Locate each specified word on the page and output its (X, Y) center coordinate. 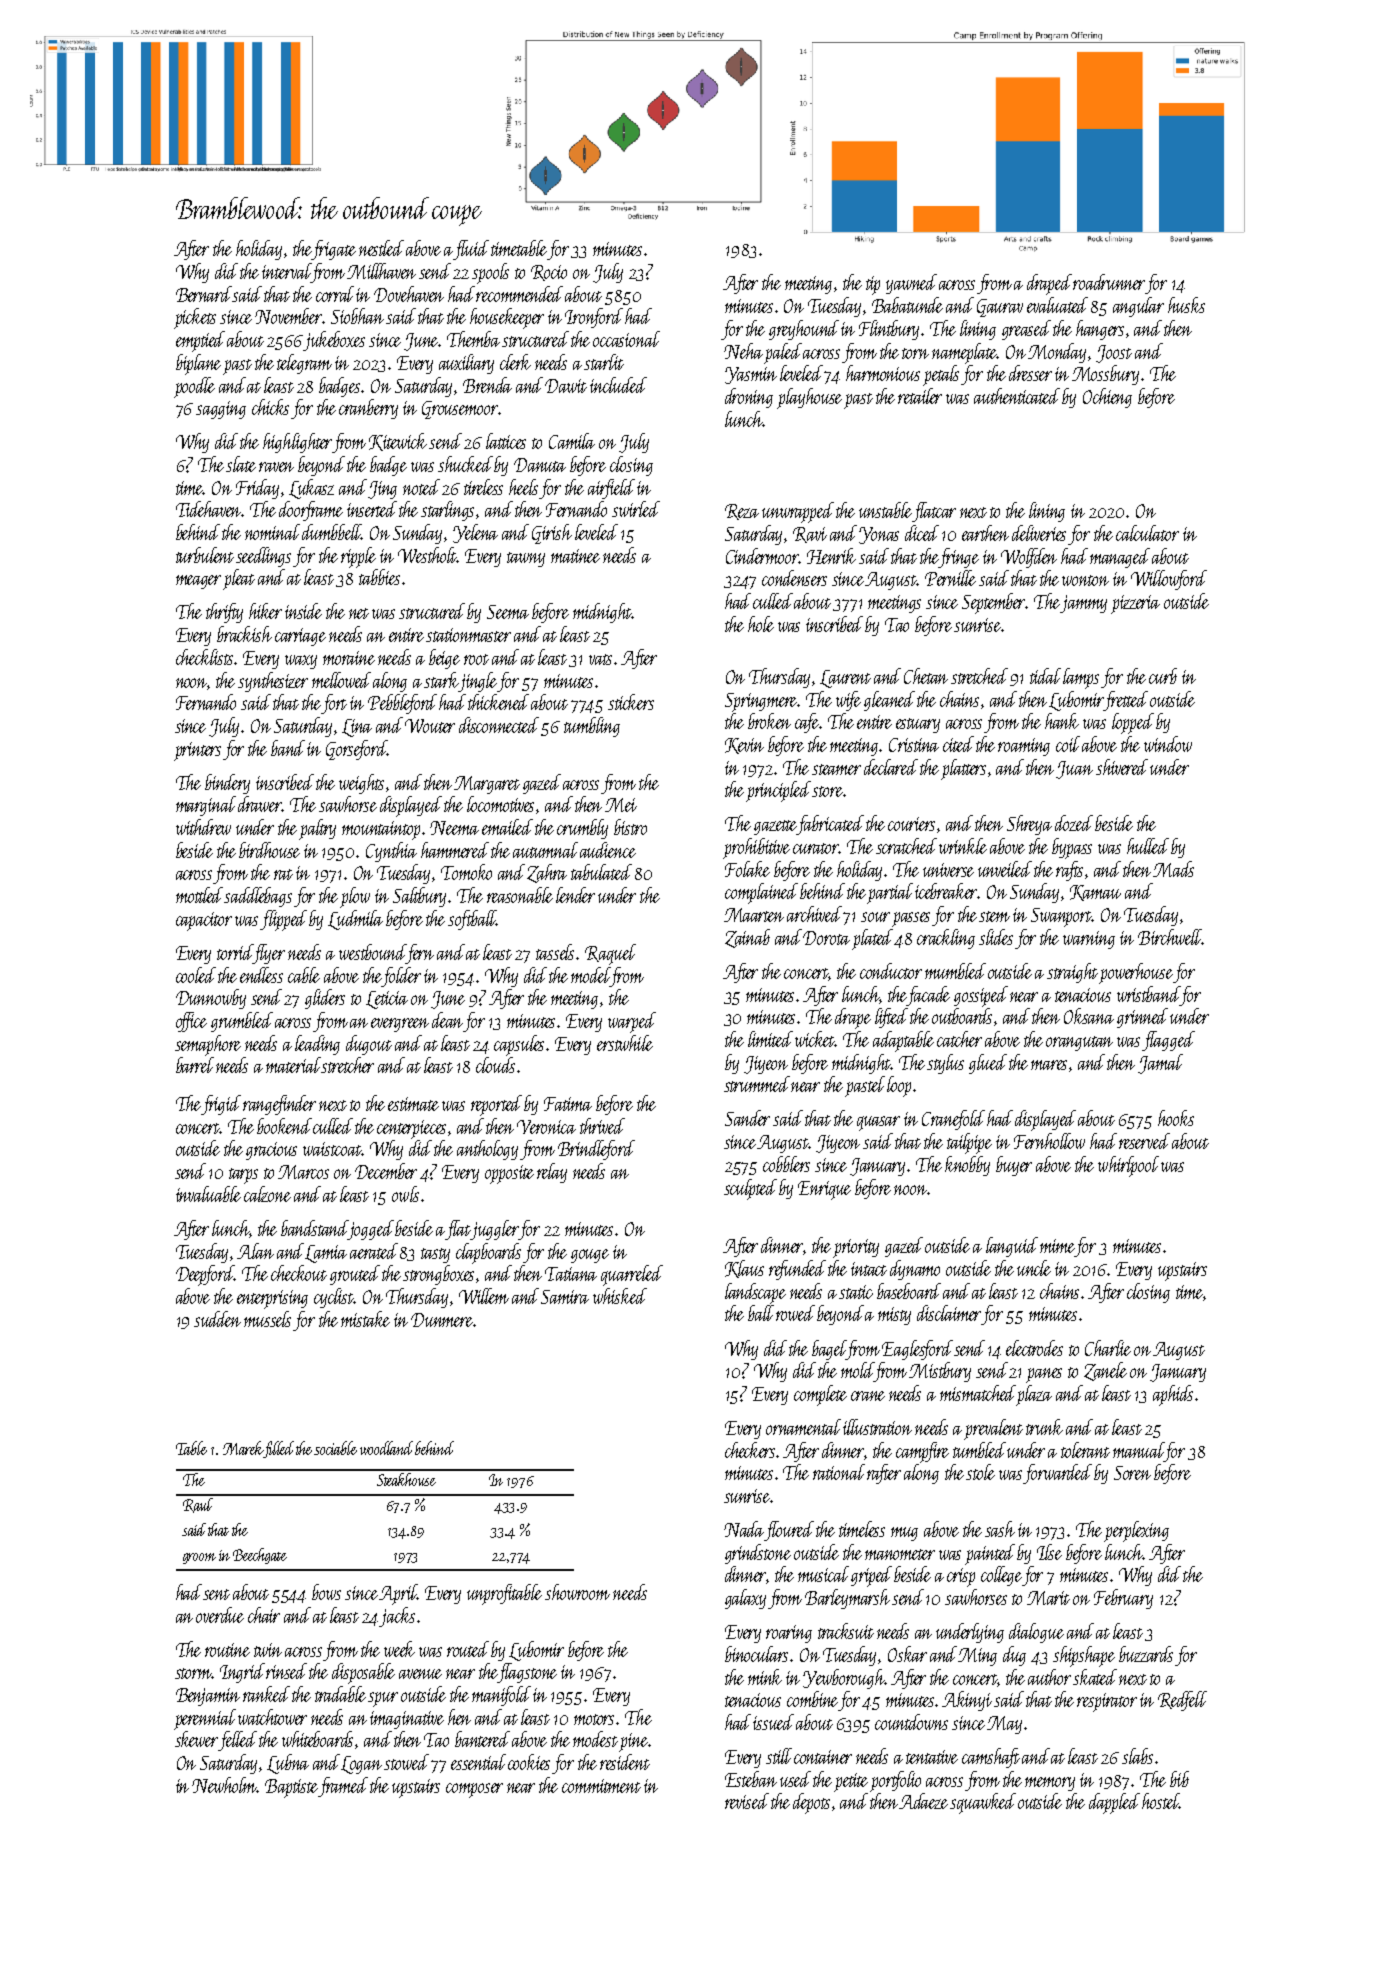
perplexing (1136, 1531)
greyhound (804, 330)
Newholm (225, 1785)
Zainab (747, 938)
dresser (1030, 373)
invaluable (208, 1194)
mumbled (955, 971)
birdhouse (269, 850)
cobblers (786, 1164)
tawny (526, 559)
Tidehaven (209, 509)
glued (988, 1064)
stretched (979, 676)
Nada (744, 1529)
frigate (334, 250)
